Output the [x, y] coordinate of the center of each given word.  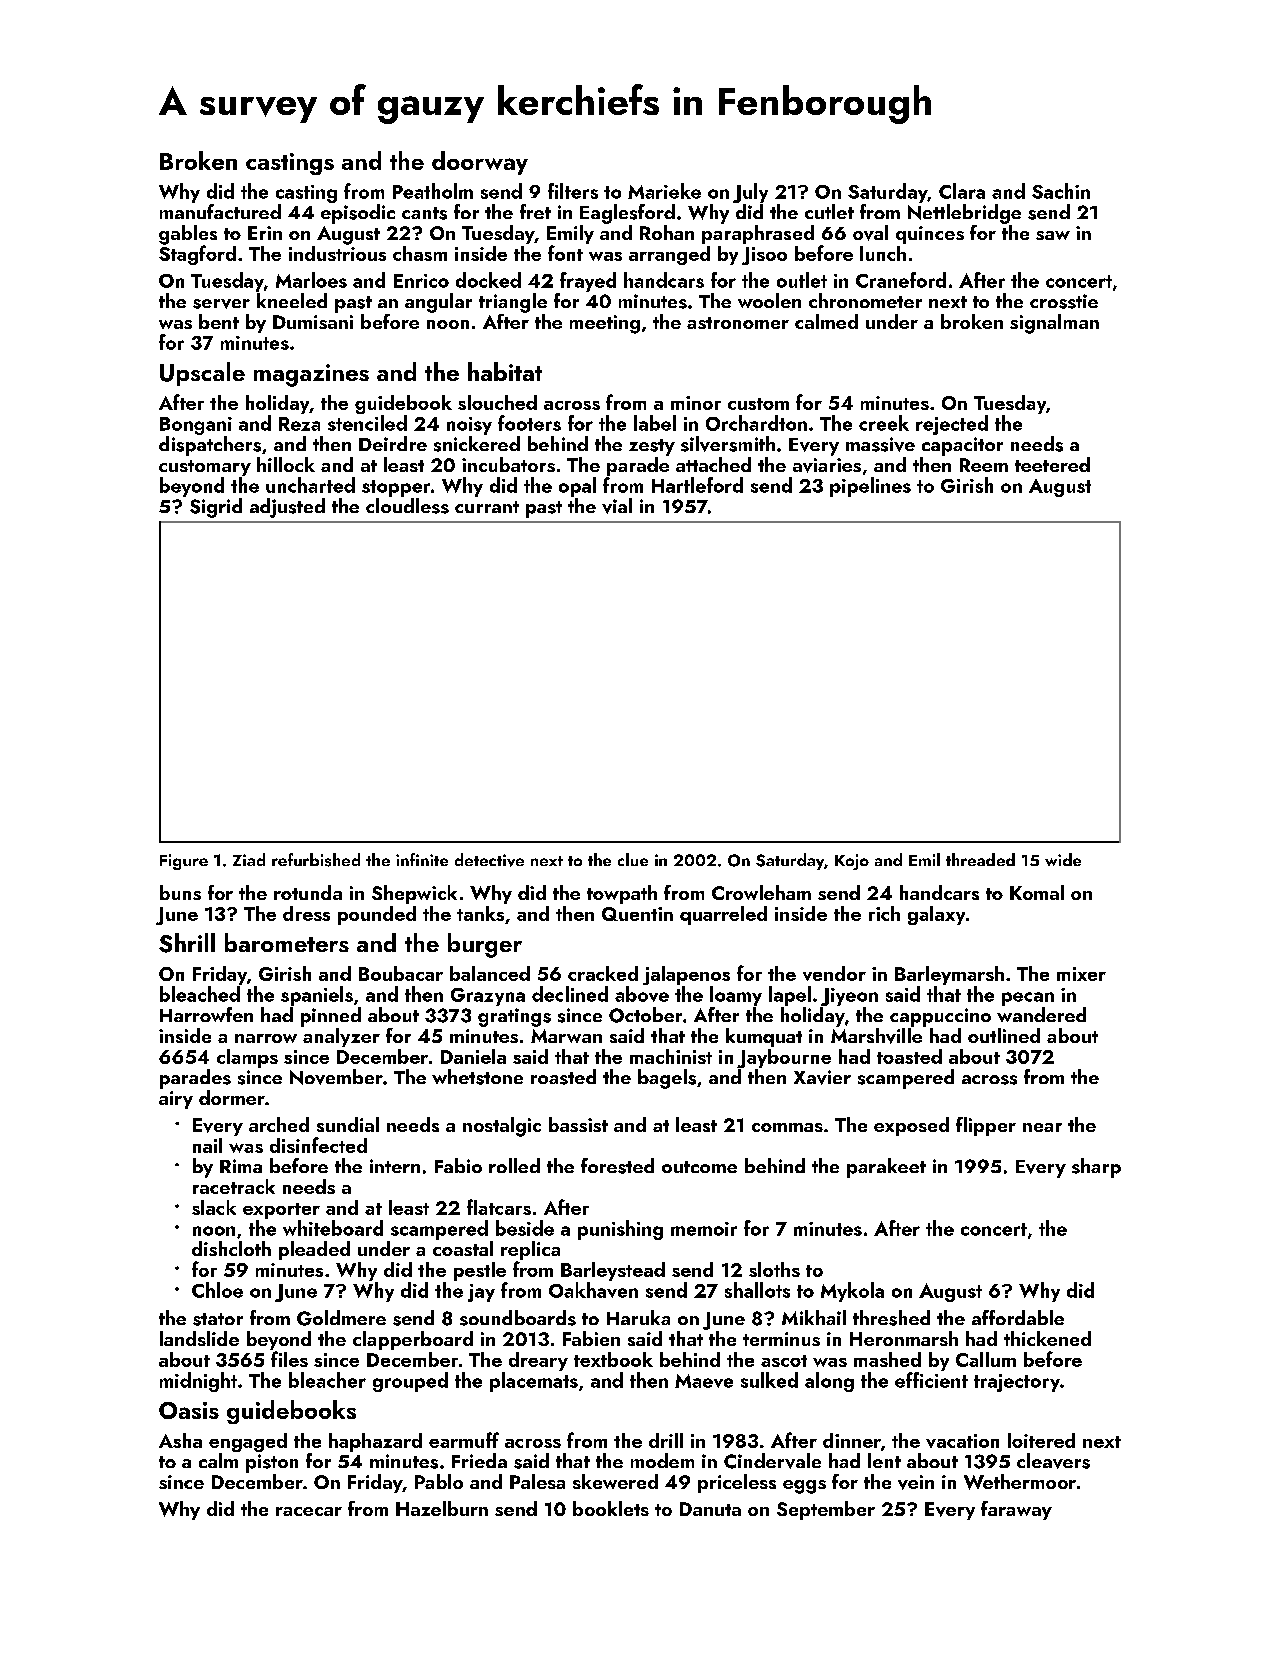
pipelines [870, 487]
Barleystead [613, 1271]
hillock [286, 464]
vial [617, 506]
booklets [611, 1508]
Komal [1037, 892]
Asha [180, 1440]
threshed [891, 1318]
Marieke [664, 191]
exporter [281, 1211]
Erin [265, 233]
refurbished [316, 860]
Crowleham [761, 892]
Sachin [1061, 191]
